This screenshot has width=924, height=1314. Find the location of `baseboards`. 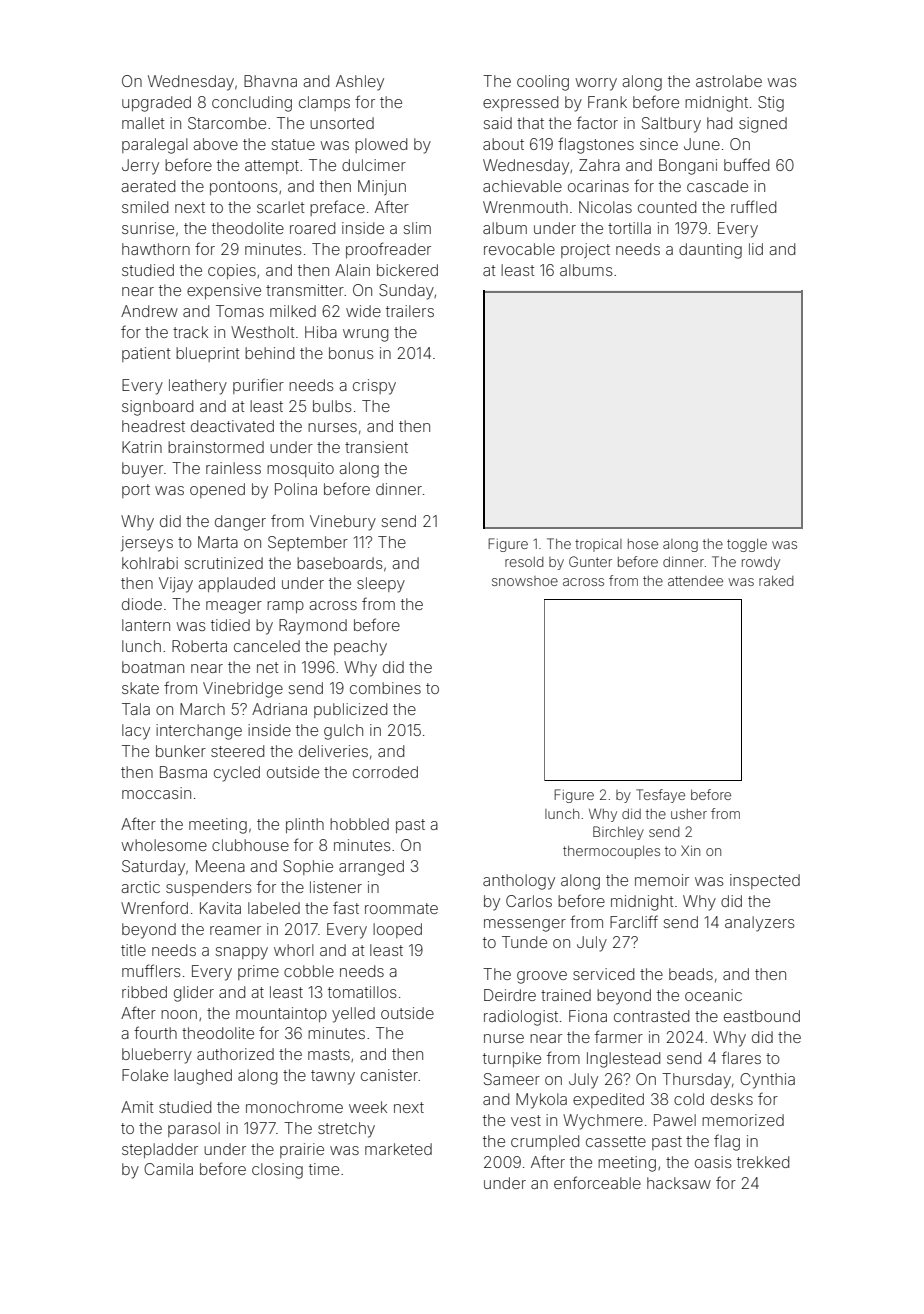

baseboards is located at coordinates (340, 563).
